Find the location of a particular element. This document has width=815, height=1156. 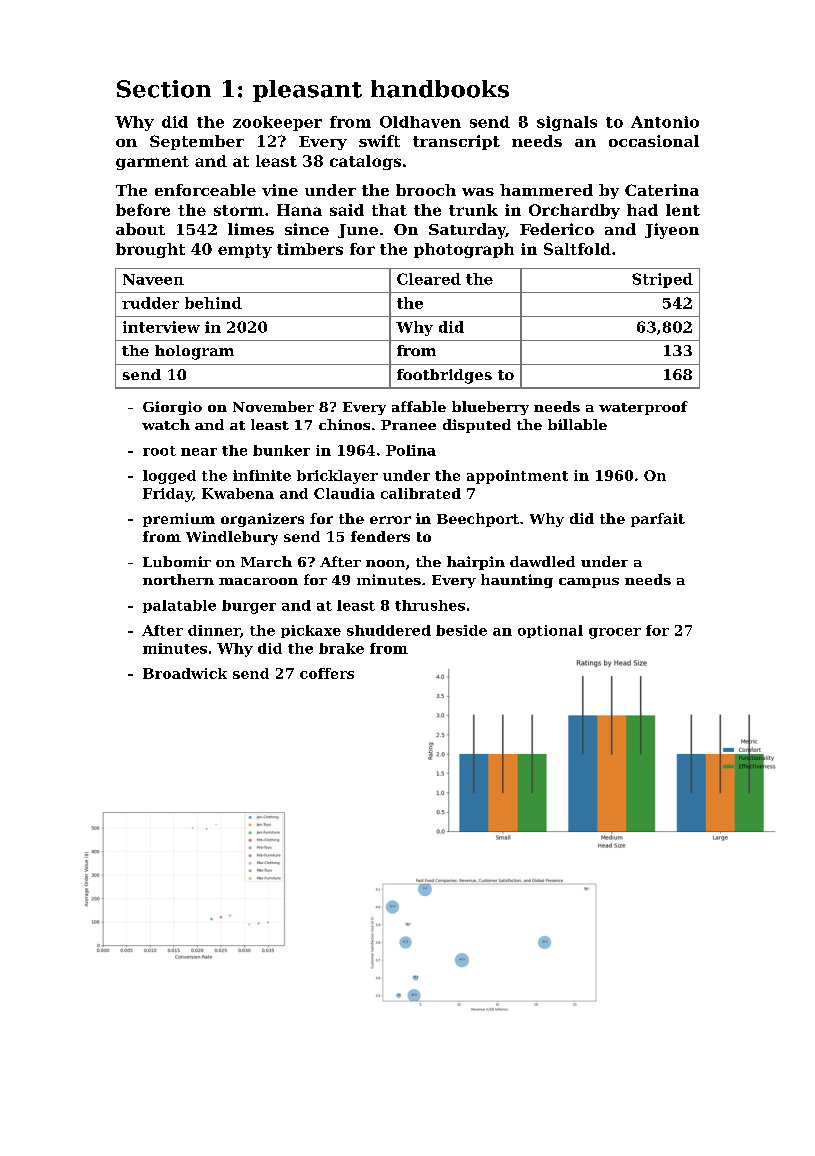

footbridges is located at coordinates (444, 376).
